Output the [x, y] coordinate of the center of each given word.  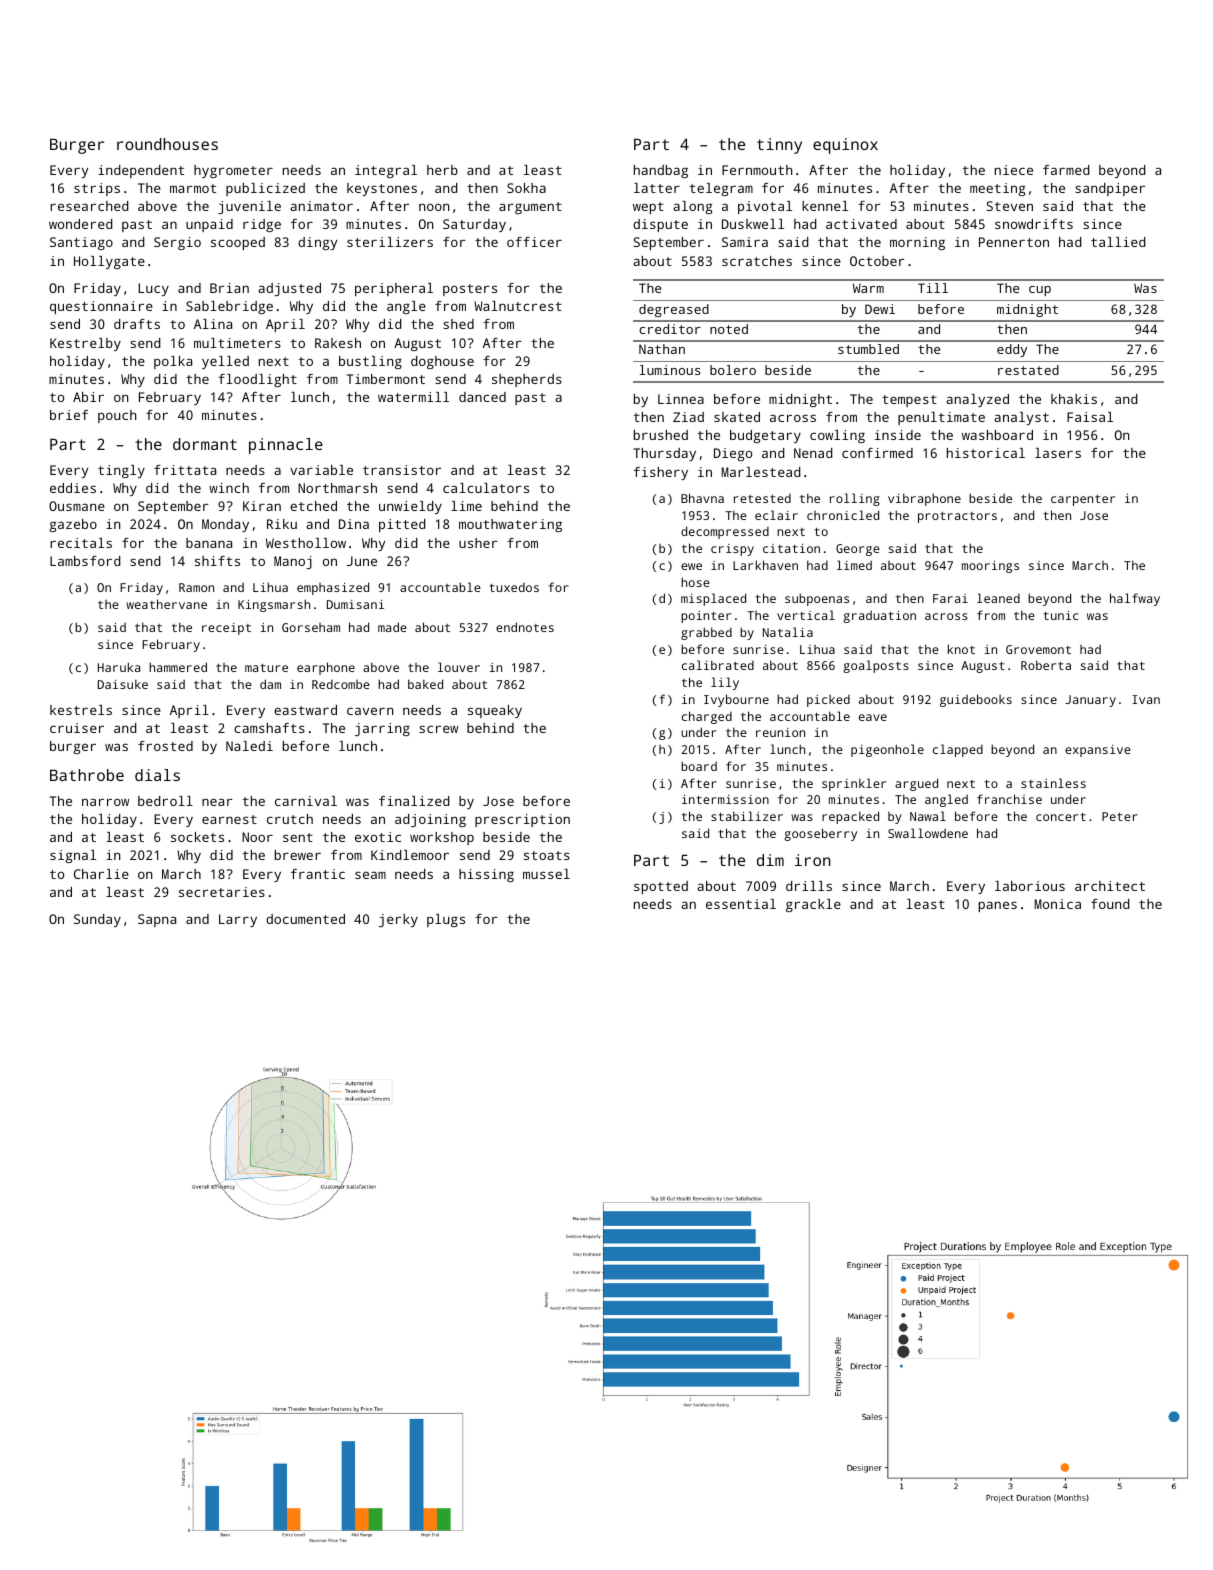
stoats [547, 855]
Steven [1010, 206]
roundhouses [167, 144]
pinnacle [286, 446]
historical [986, 453]
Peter [1120, 816]
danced [482, 397]
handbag [661, 171]
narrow [105, 802]
